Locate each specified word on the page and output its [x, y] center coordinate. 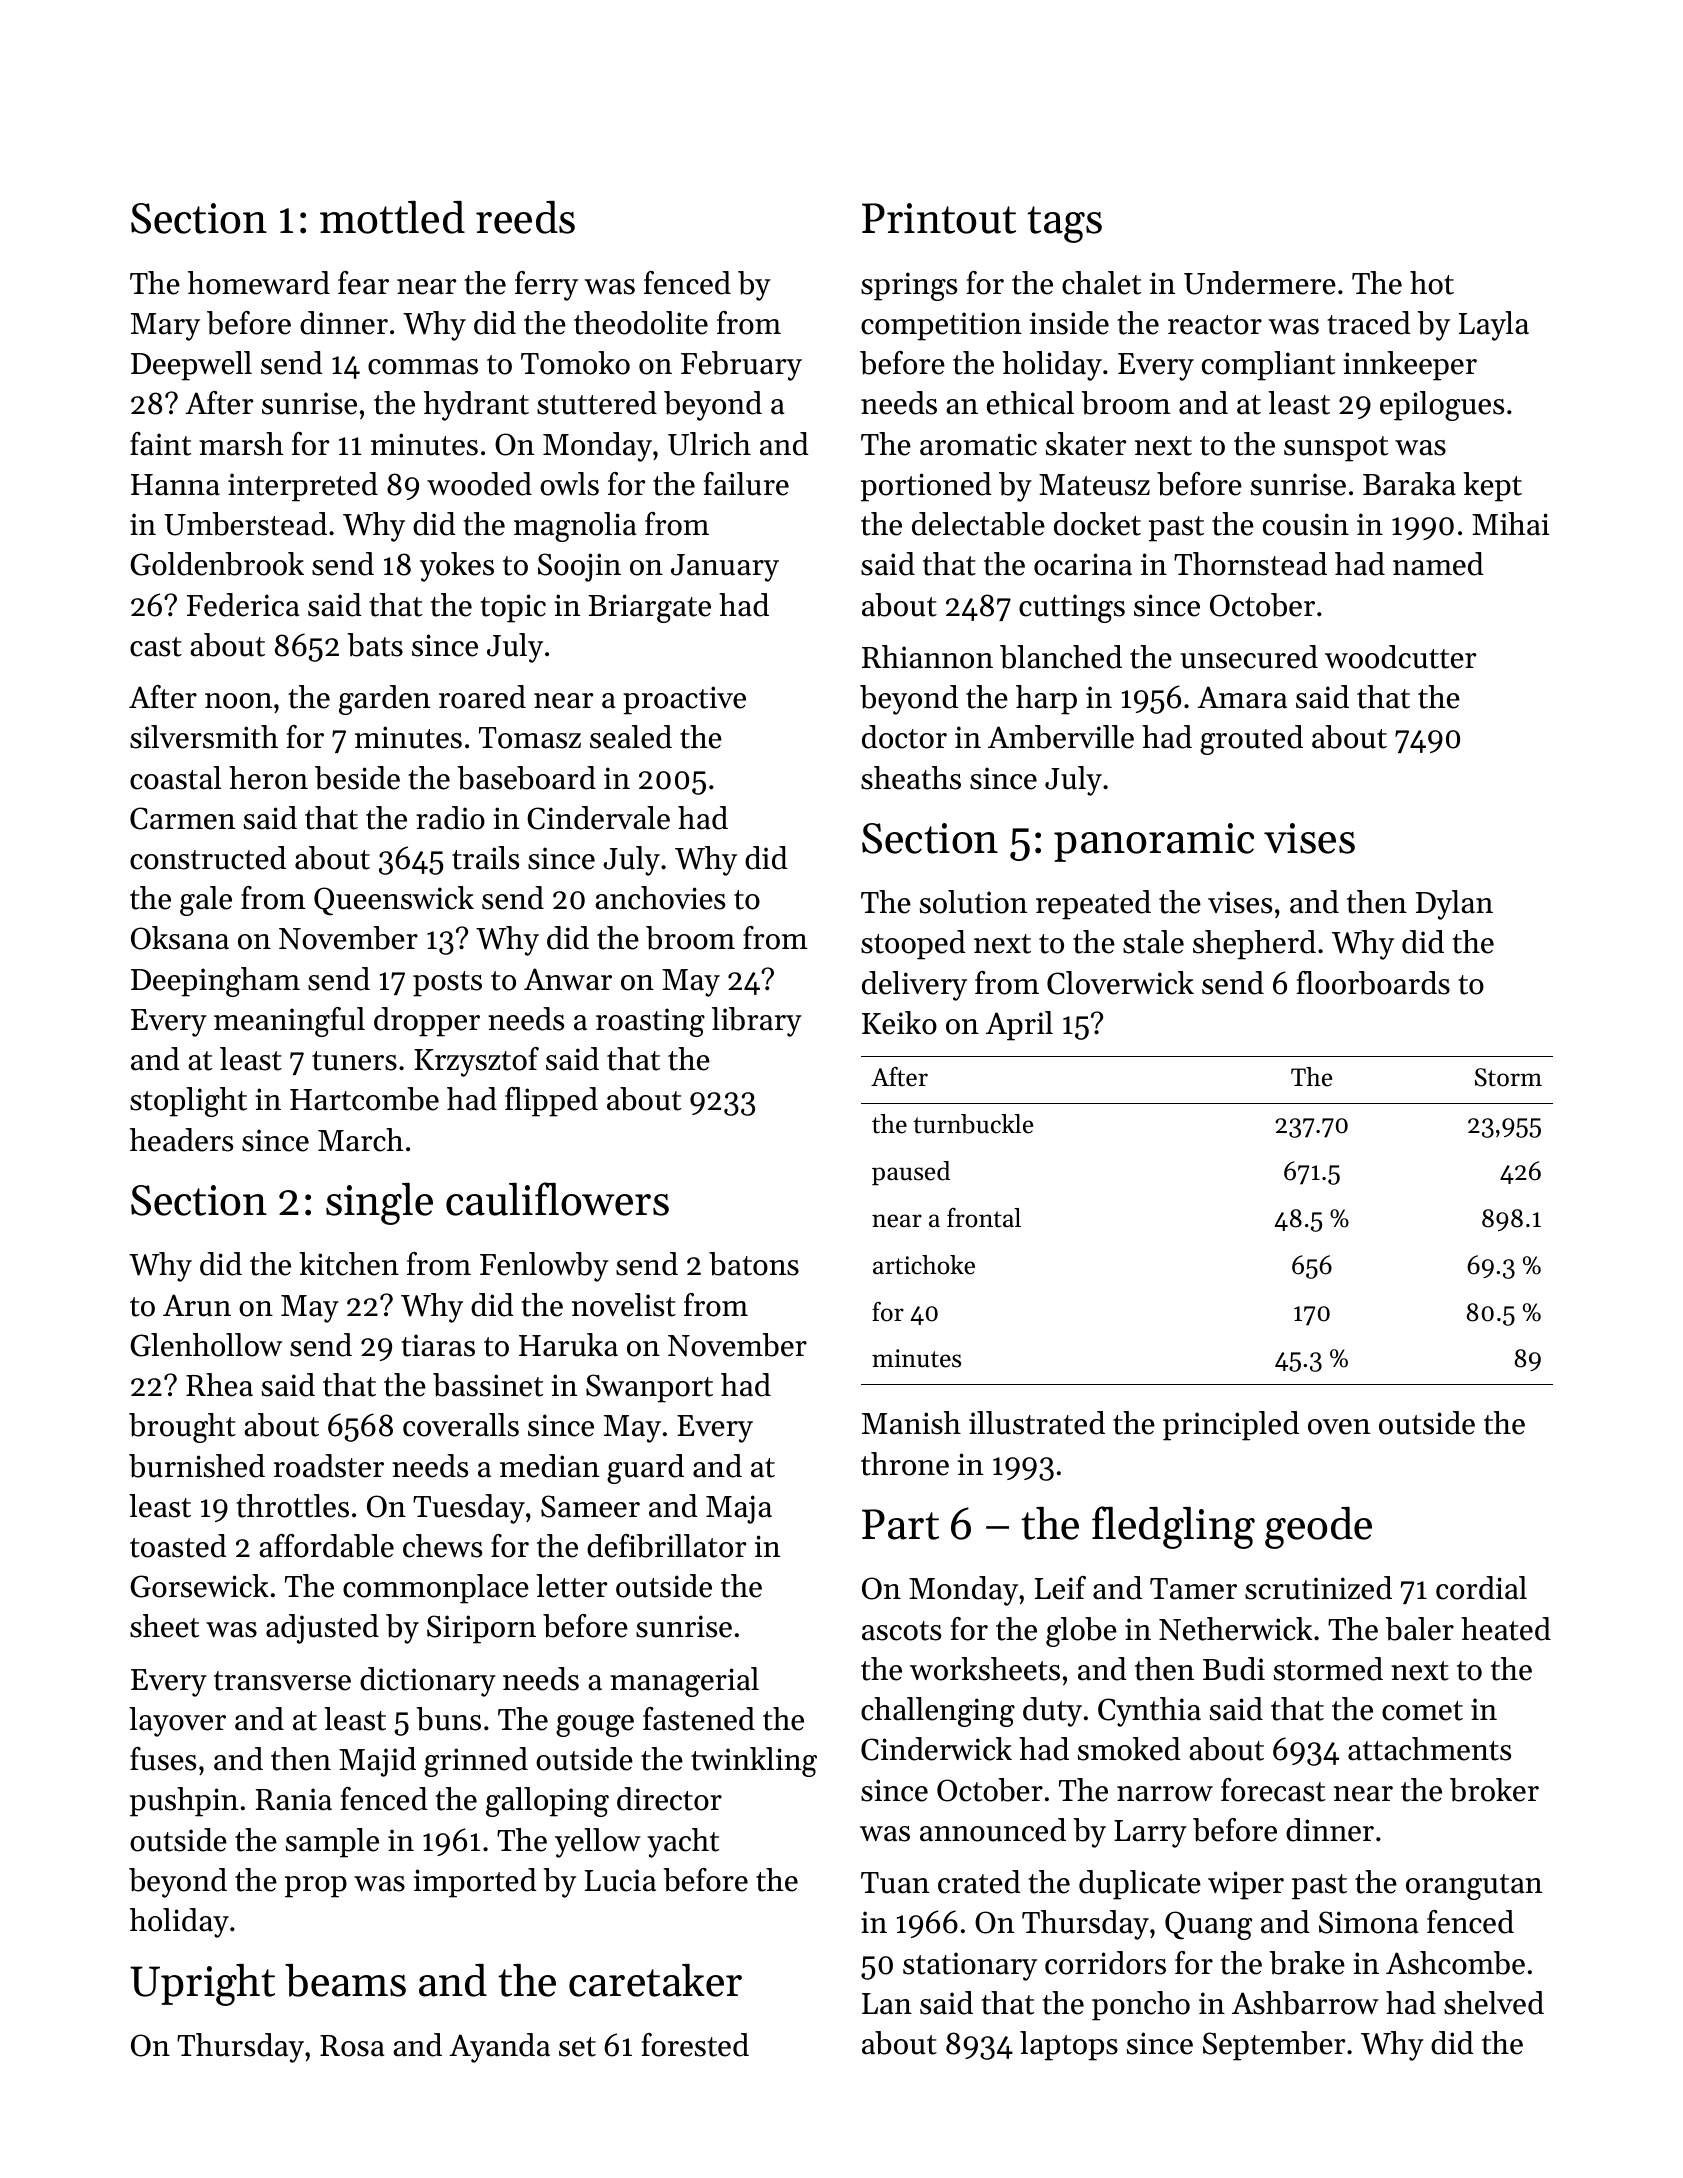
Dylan [1454, 905]
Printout [939, 218]
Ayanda [499, 2048]
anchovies [660, 898]
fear [363, 283]
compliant [1268, 366]
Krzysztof [476, 1062]
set [577, 2047]
